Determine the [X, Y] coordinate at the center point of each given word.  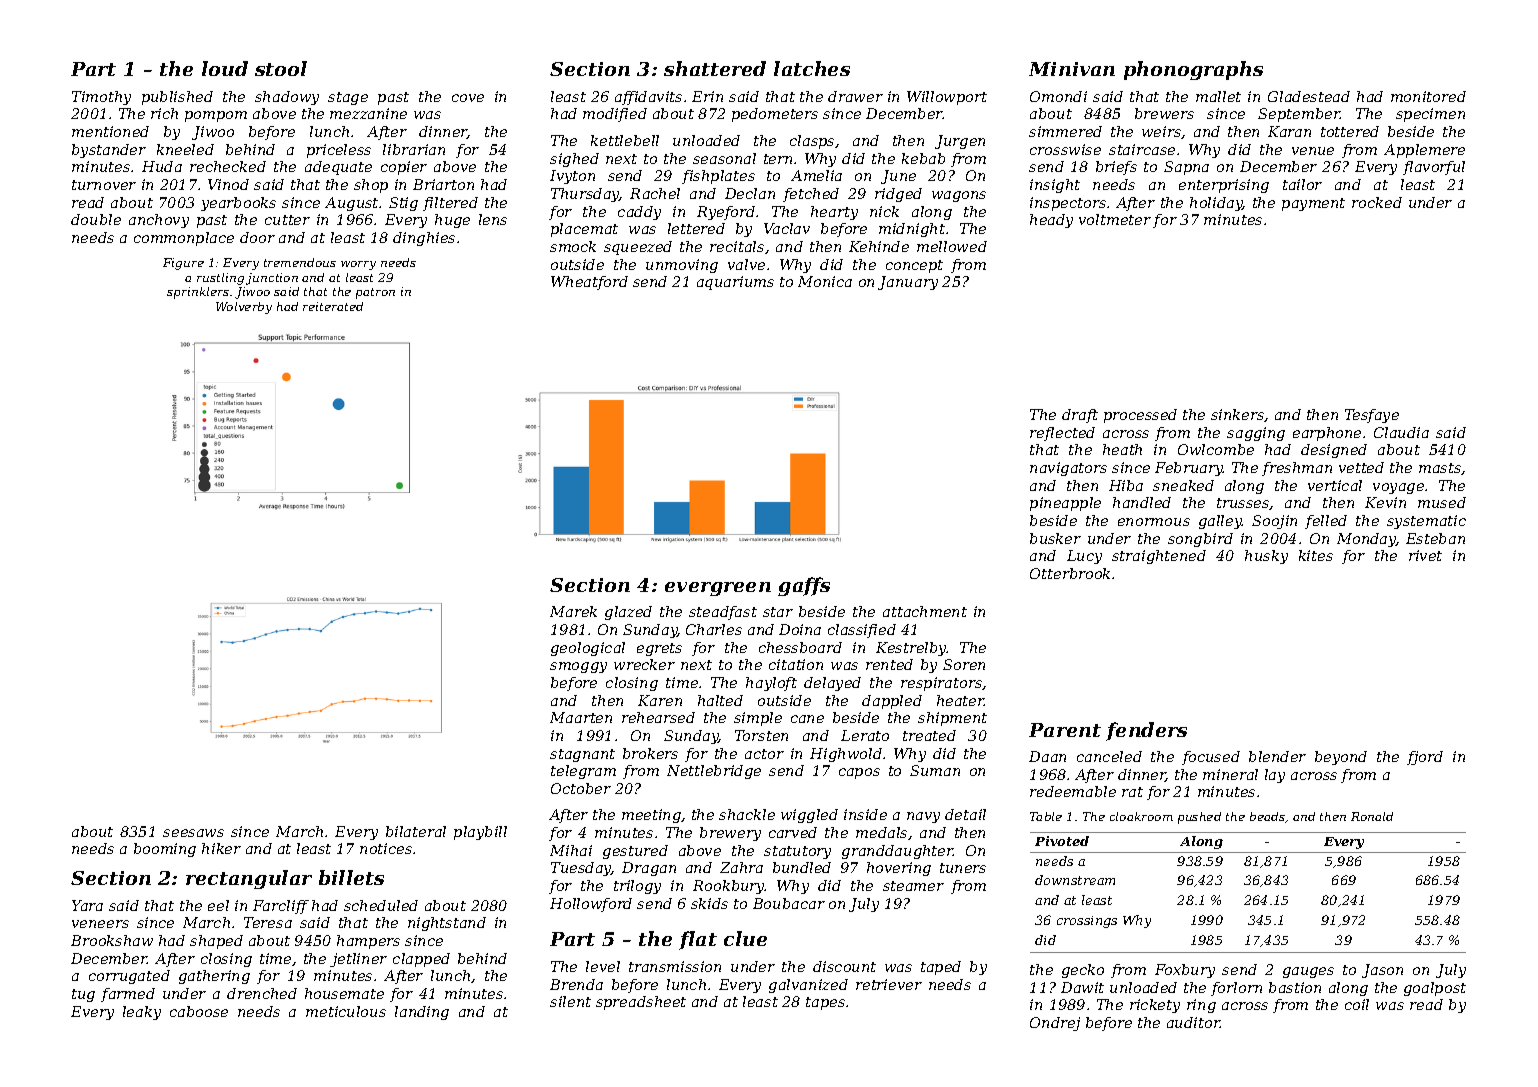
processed [1140, 416]
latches [812, 68]
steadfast [723, 613]
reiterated [333, 306]
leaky [142, 1013]
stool [281, 68]
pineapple [1065, 504]
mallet [1218, 96]
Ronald [1372, 816]
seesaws [193, 833]
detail [965, 814]
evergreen [718, 589]
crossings [1087, 922]
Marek [573, 611]
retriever [889, 984]
